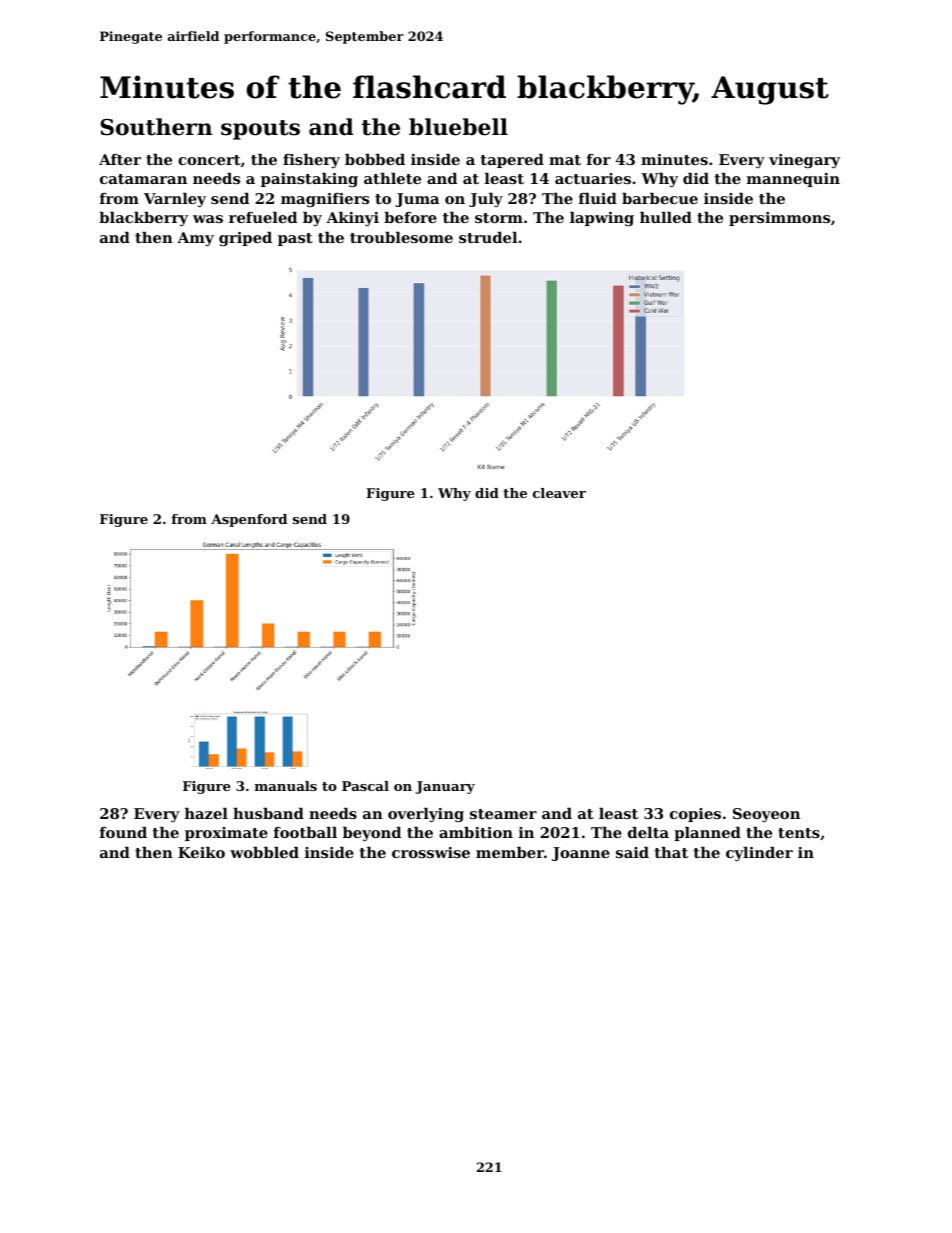 Image resolution: width=952 pixels, height=1233 pixels. What do you see at coordinates (365, 786) in the image?
I see `Pascal` at bounding box center [365, 786].
